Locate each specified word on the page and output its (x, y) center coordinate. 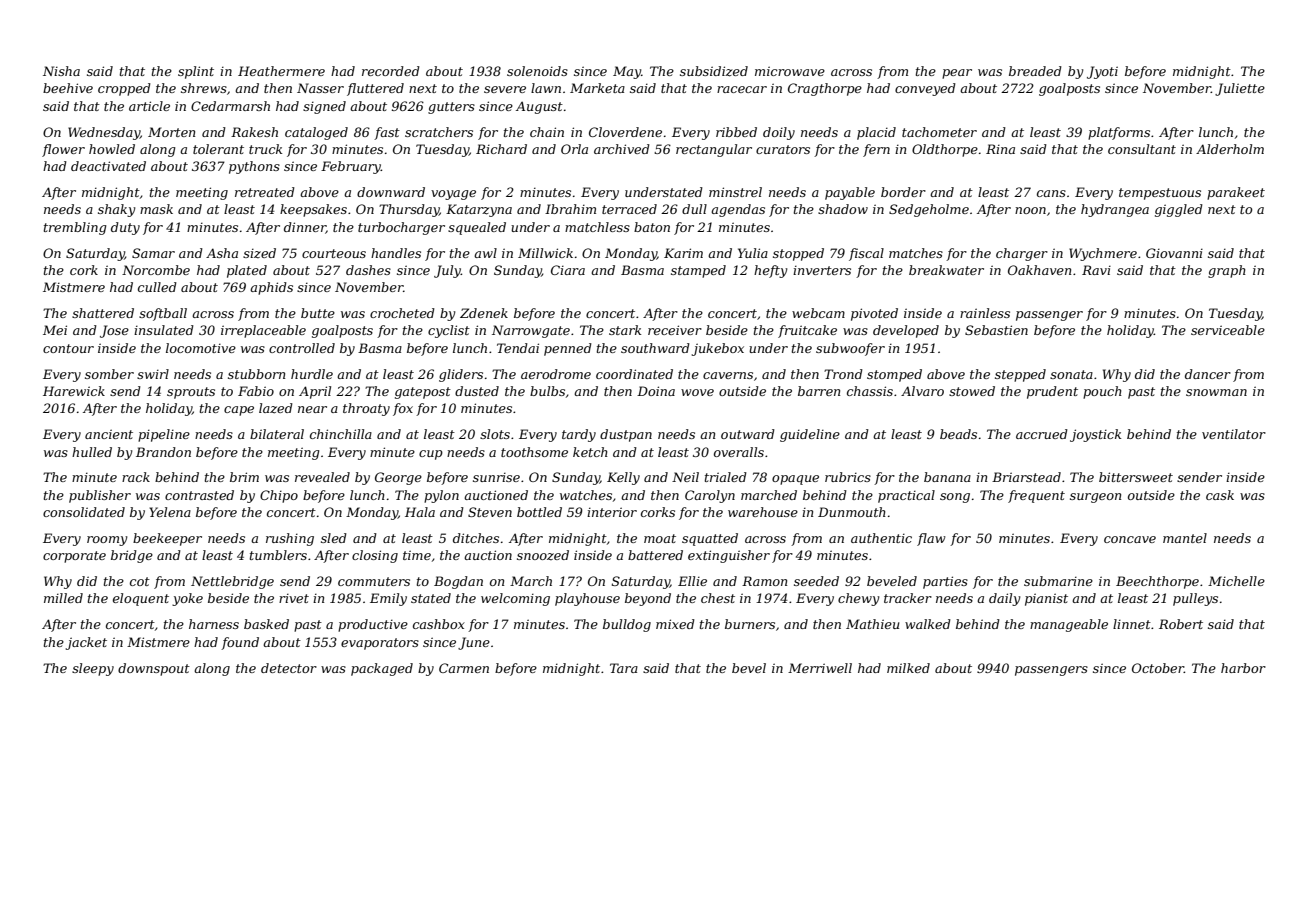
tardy (579, 435)
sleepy (93, 669)
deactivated (108, 166)
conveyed (925, 89)
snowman (1216, 392)
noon (1030, 210)
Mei (55, 330)
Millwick (545, 253)
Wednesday (104, 133)
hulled (92, 452)
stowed (972, 391)
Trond (843, 374)
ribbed (736, 132)
